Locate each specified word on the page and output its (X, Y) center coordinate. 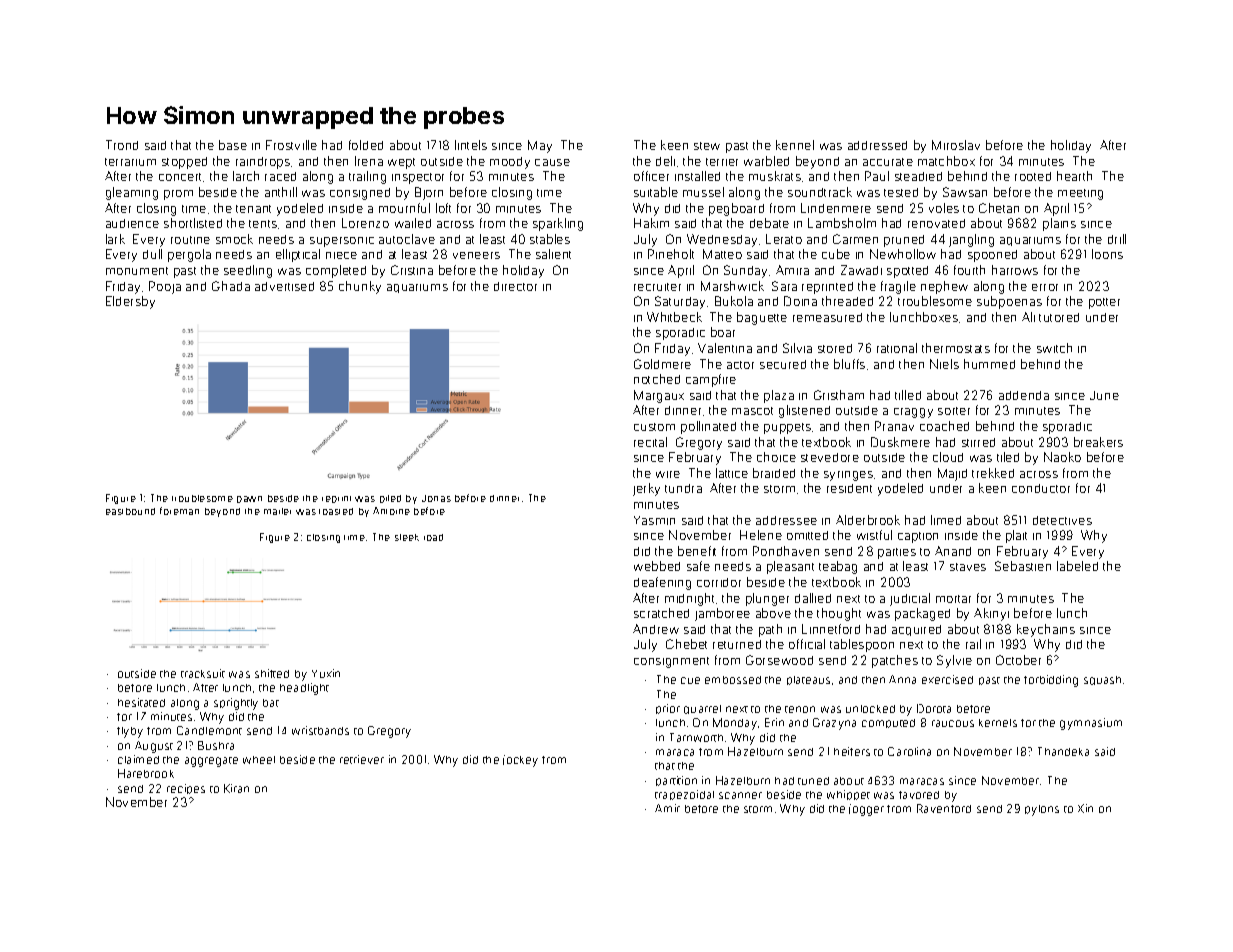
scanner (740, 795)
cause (552, 162)
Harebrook (146, 773)
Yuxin (326, 673)
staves (968, 567)
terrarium (130, 162)
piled (390, 499)
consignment (671, 662)
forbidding (1051, 681)
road (433, 537)
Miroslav (956, 145)
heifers (852, 751)
